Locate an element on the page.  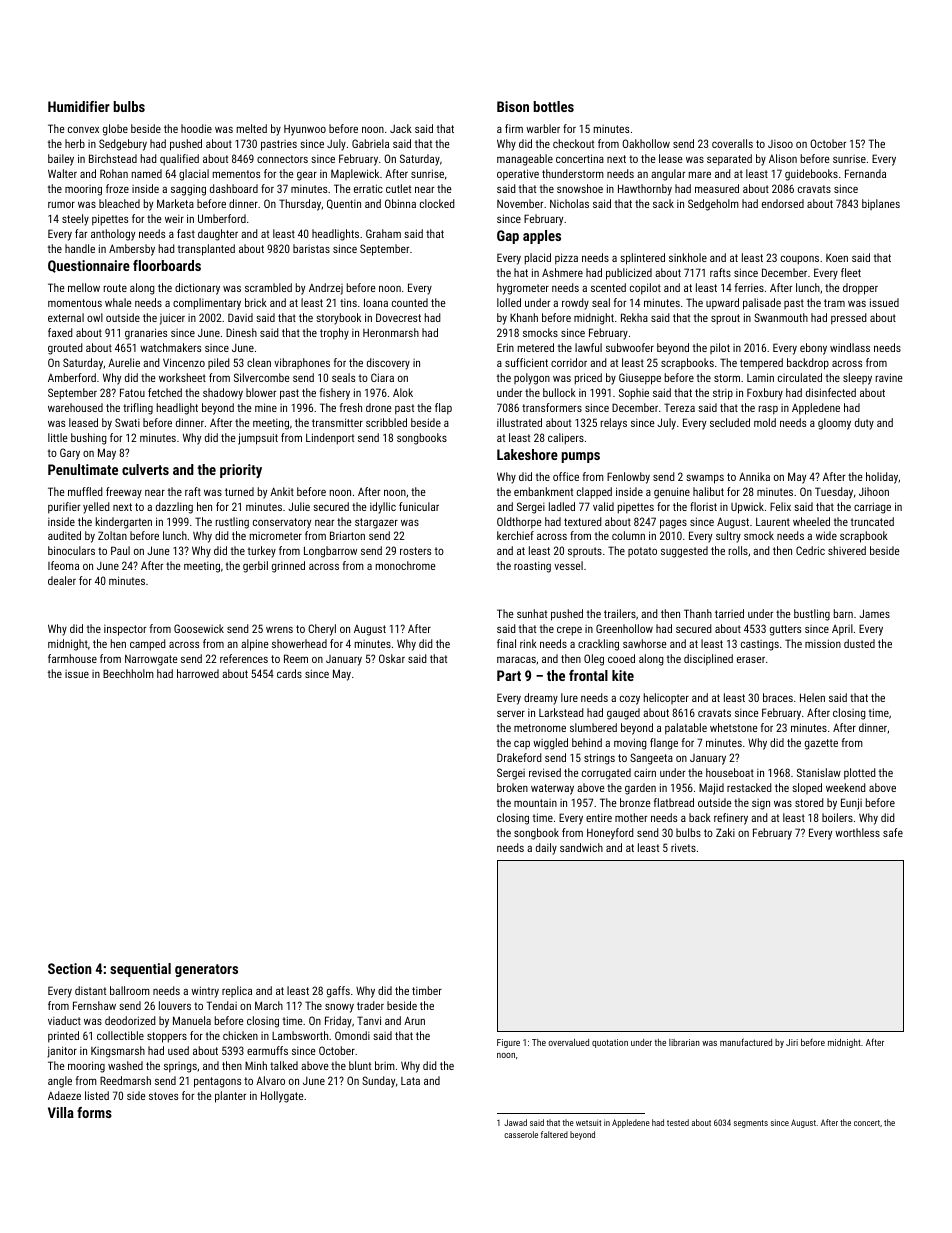
secluded is located at coordinates (730, 422).
